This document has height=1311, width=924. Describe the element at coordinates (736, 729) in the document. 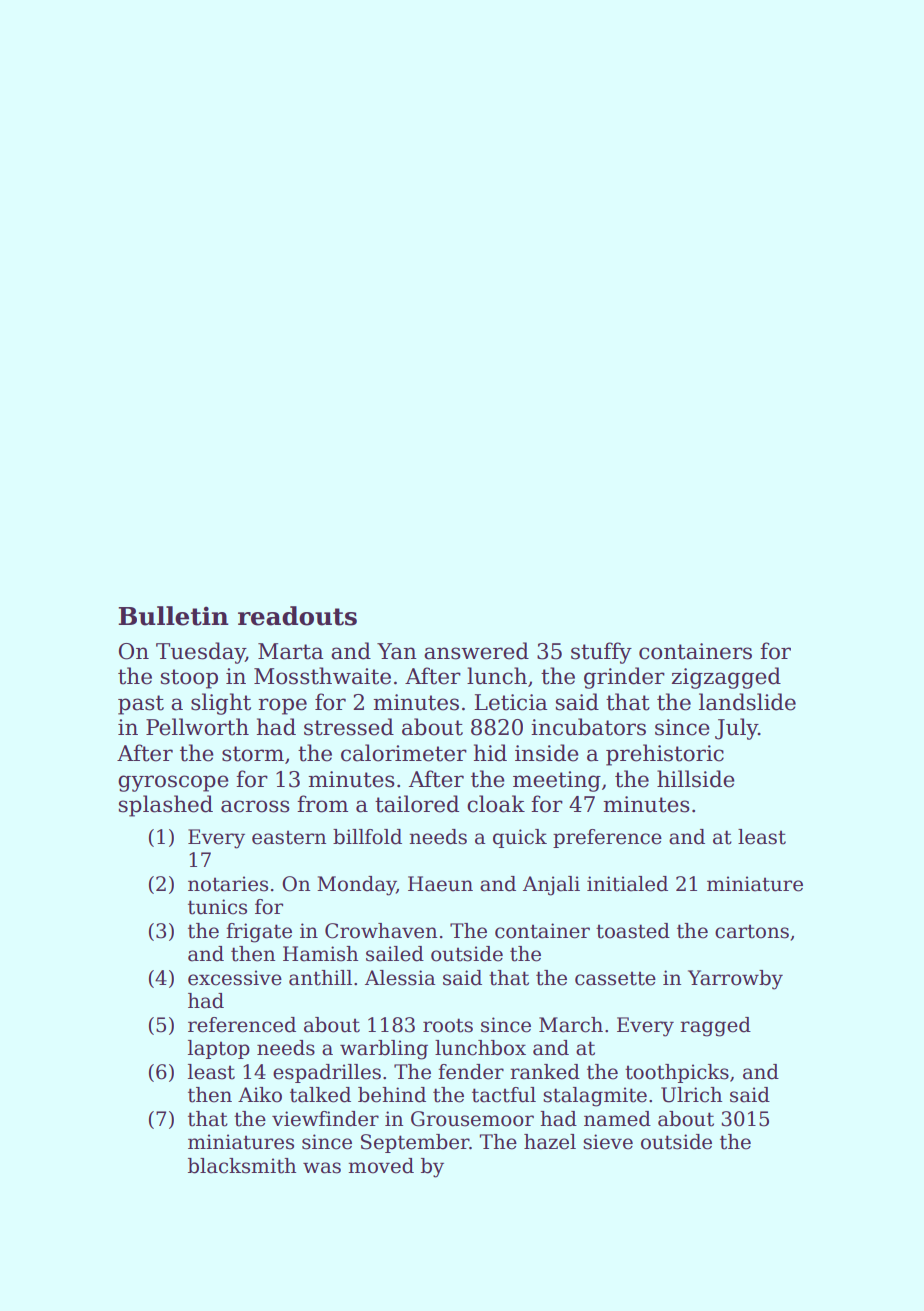

I see `July` at that location.
